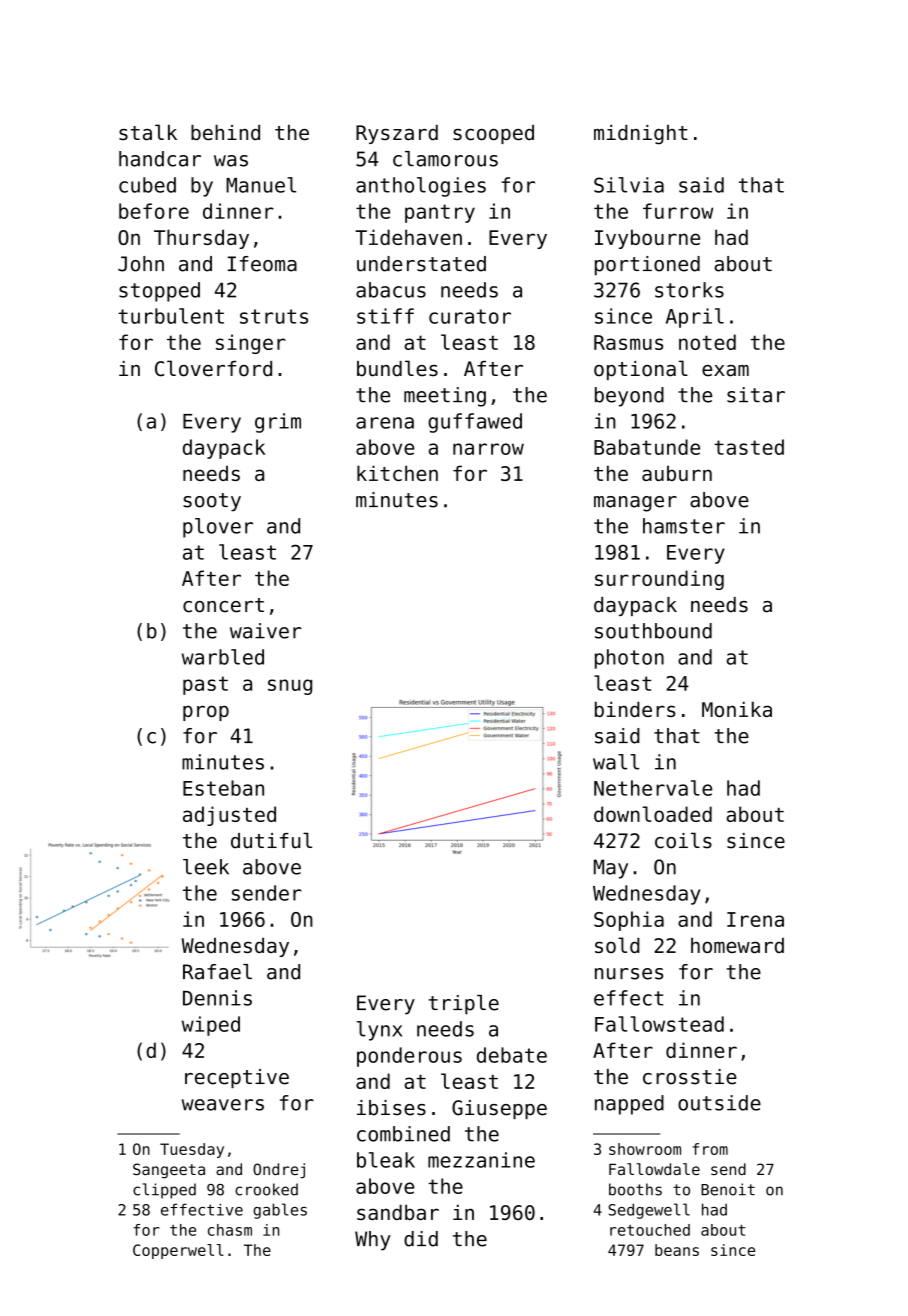 This image has width=908, height=1316. What do you see at coordinates (397, 134) in the image?
I see `Ryszard` at bounding box center [397, 134].
